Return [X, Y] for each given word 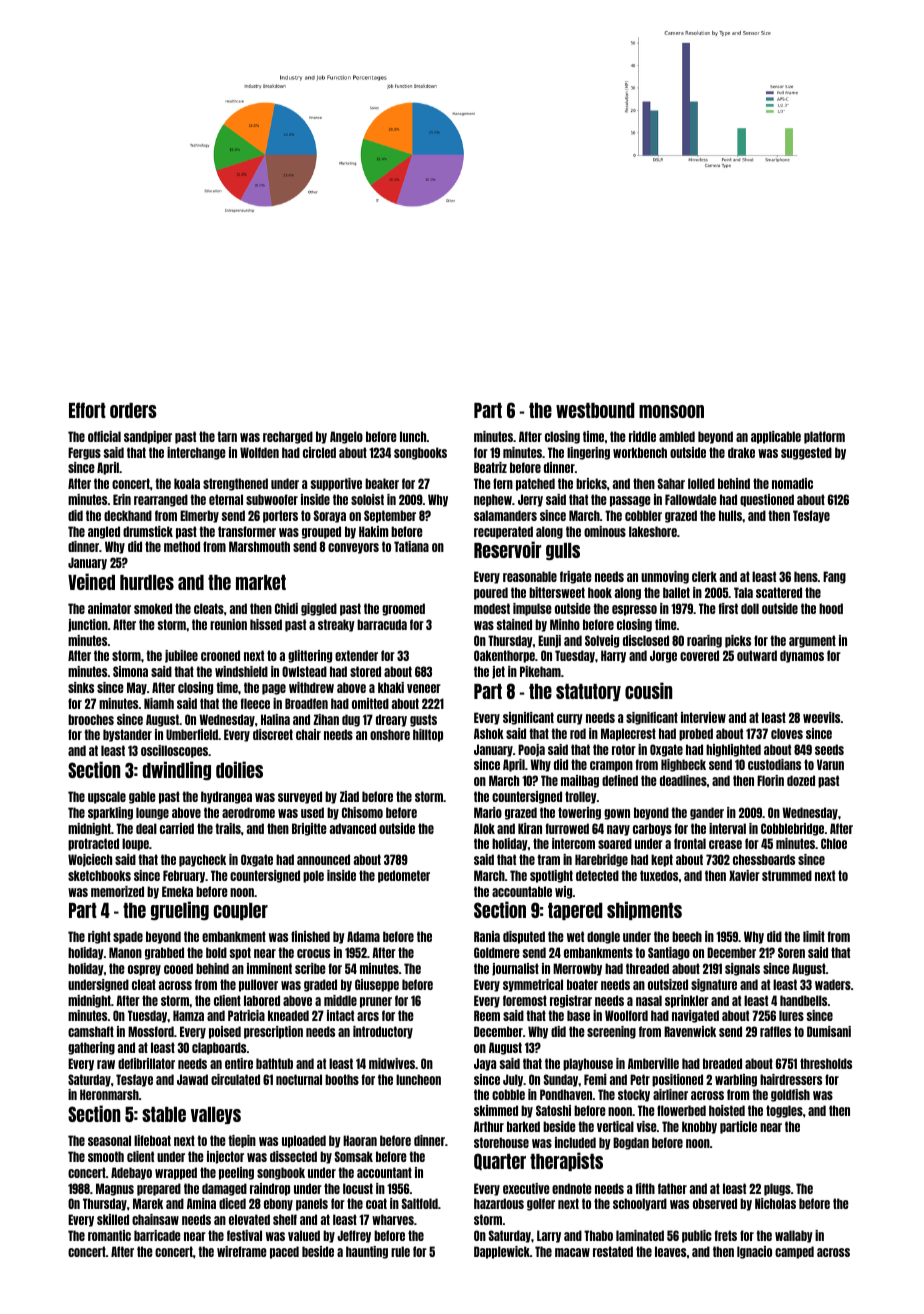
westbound [595, 410]
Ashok [489, 733]
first [728, 608]
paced [284, 1252]
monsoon [671, 411]
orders [133, 410]
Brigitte [309, 829]
